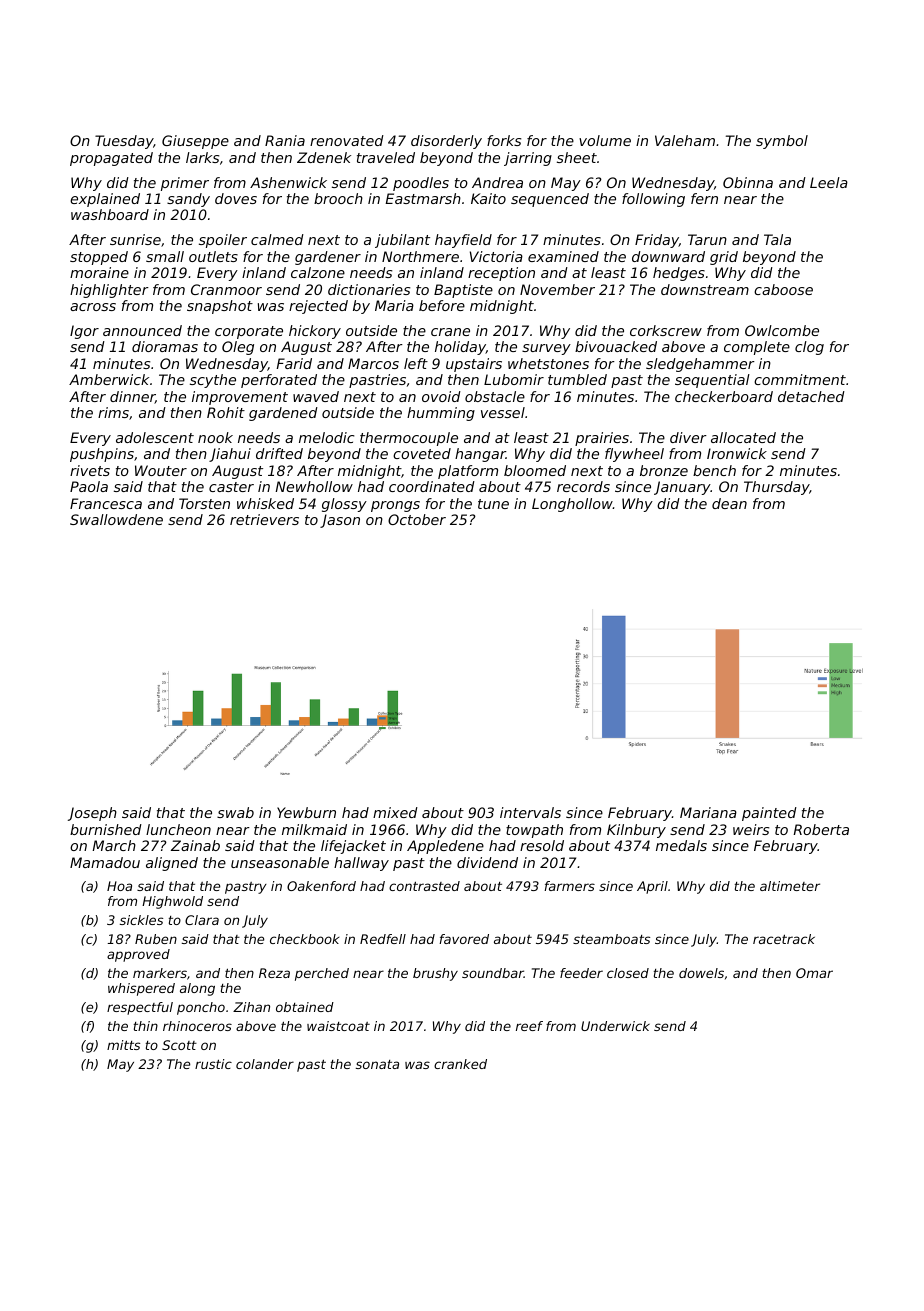  Describe the element at coordinates (504, 140) in the page. I see `forks` at that location.
